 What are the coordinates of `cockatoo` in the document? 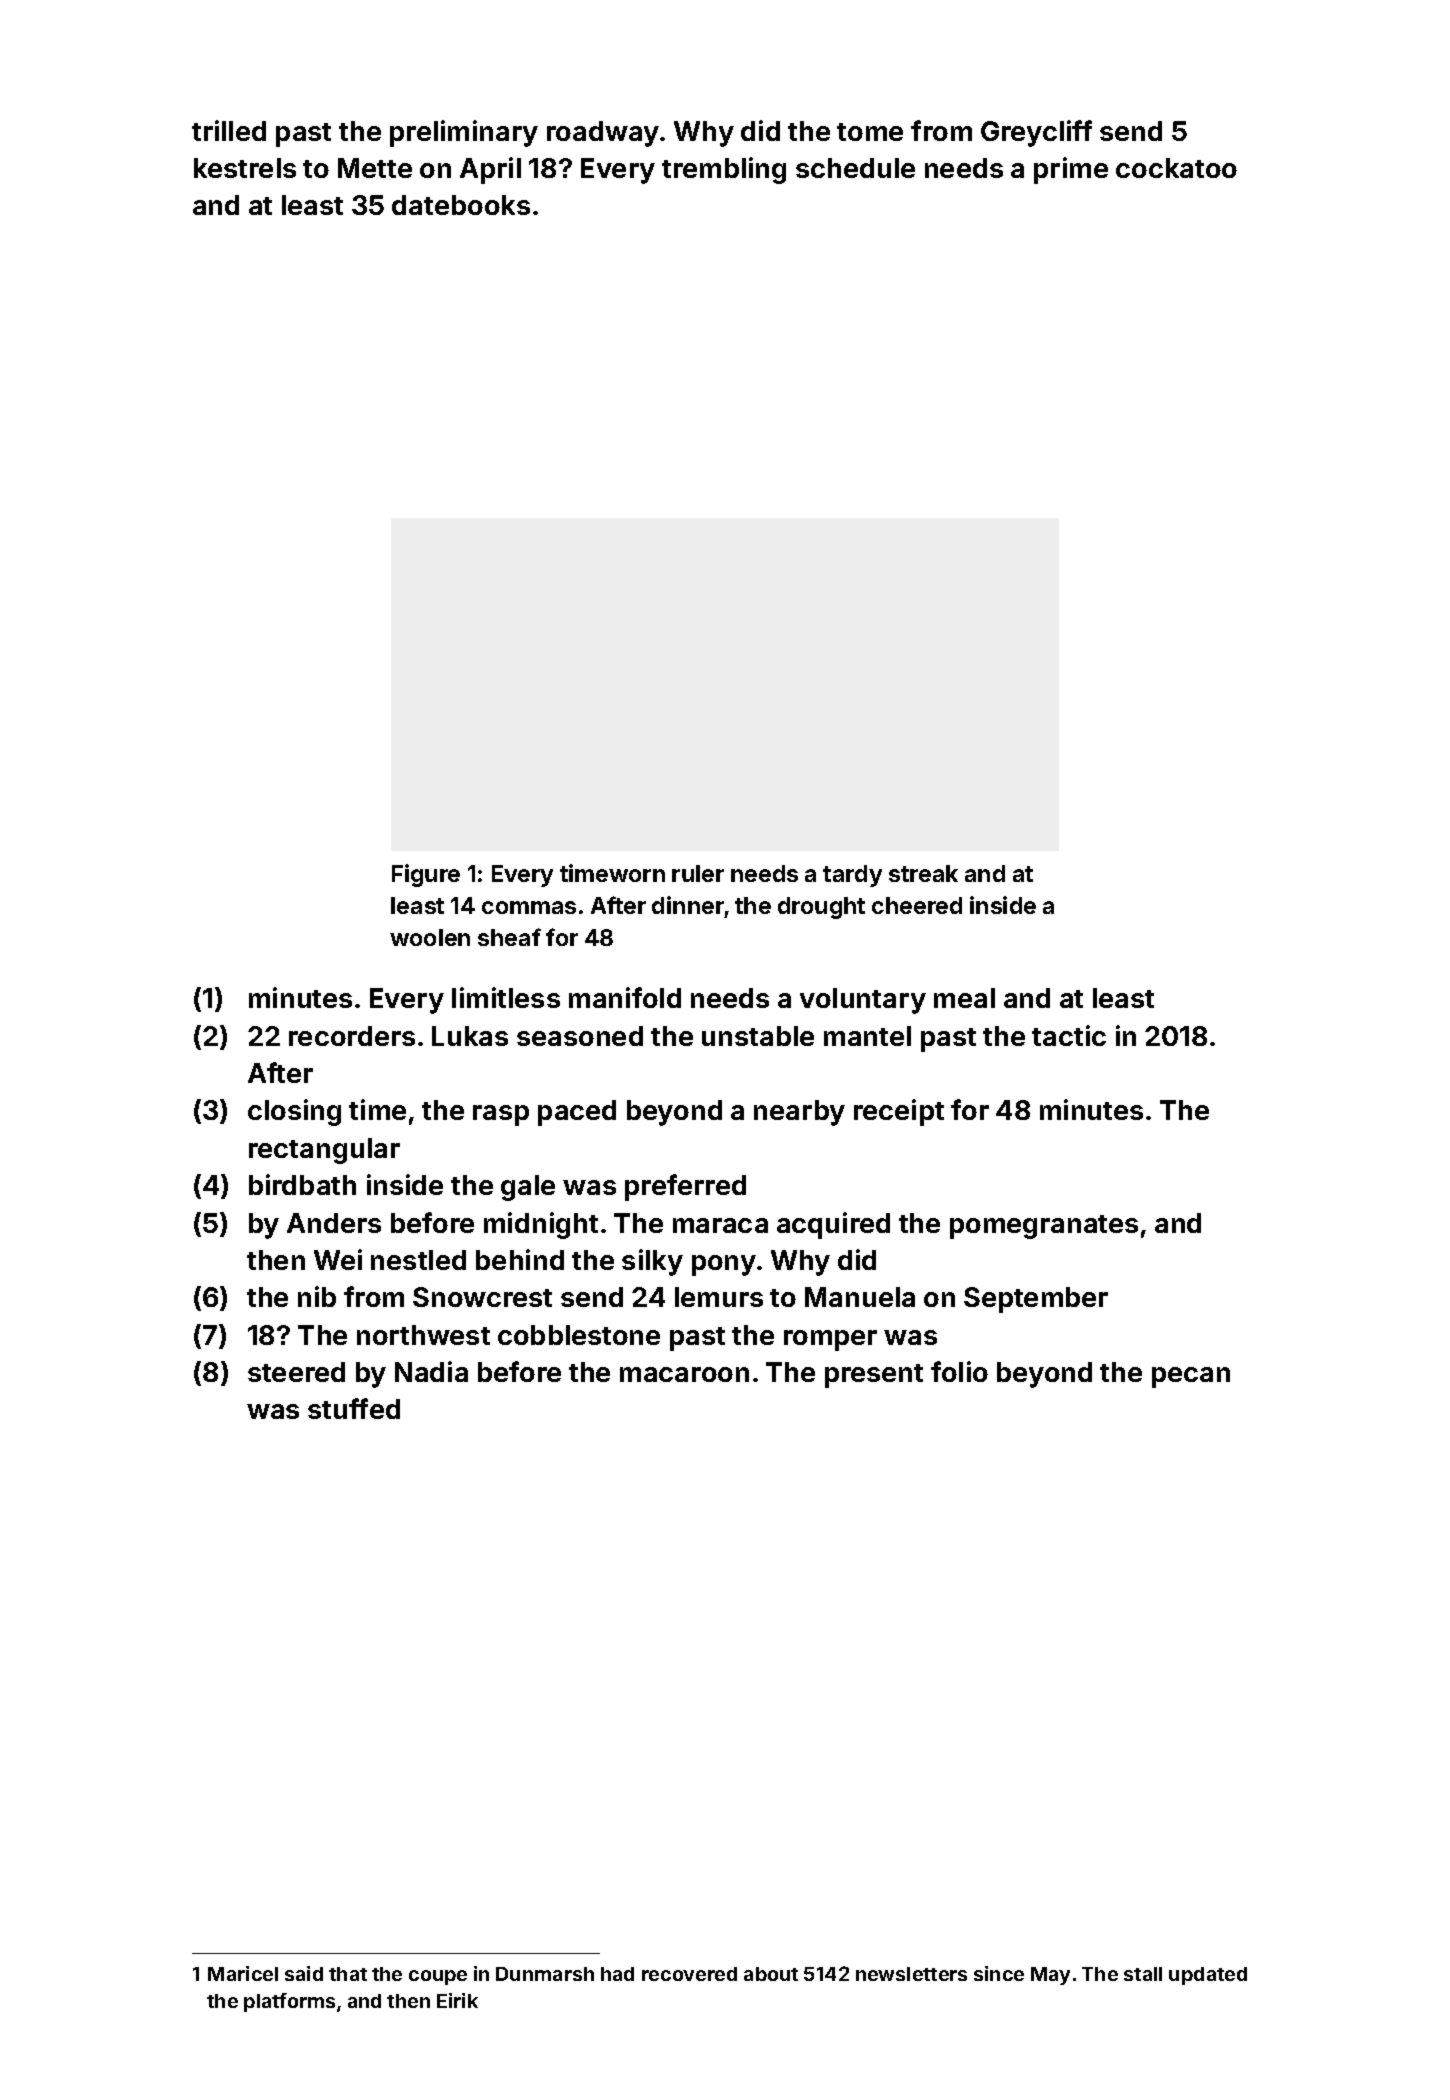 It's located at (1176, 168).
